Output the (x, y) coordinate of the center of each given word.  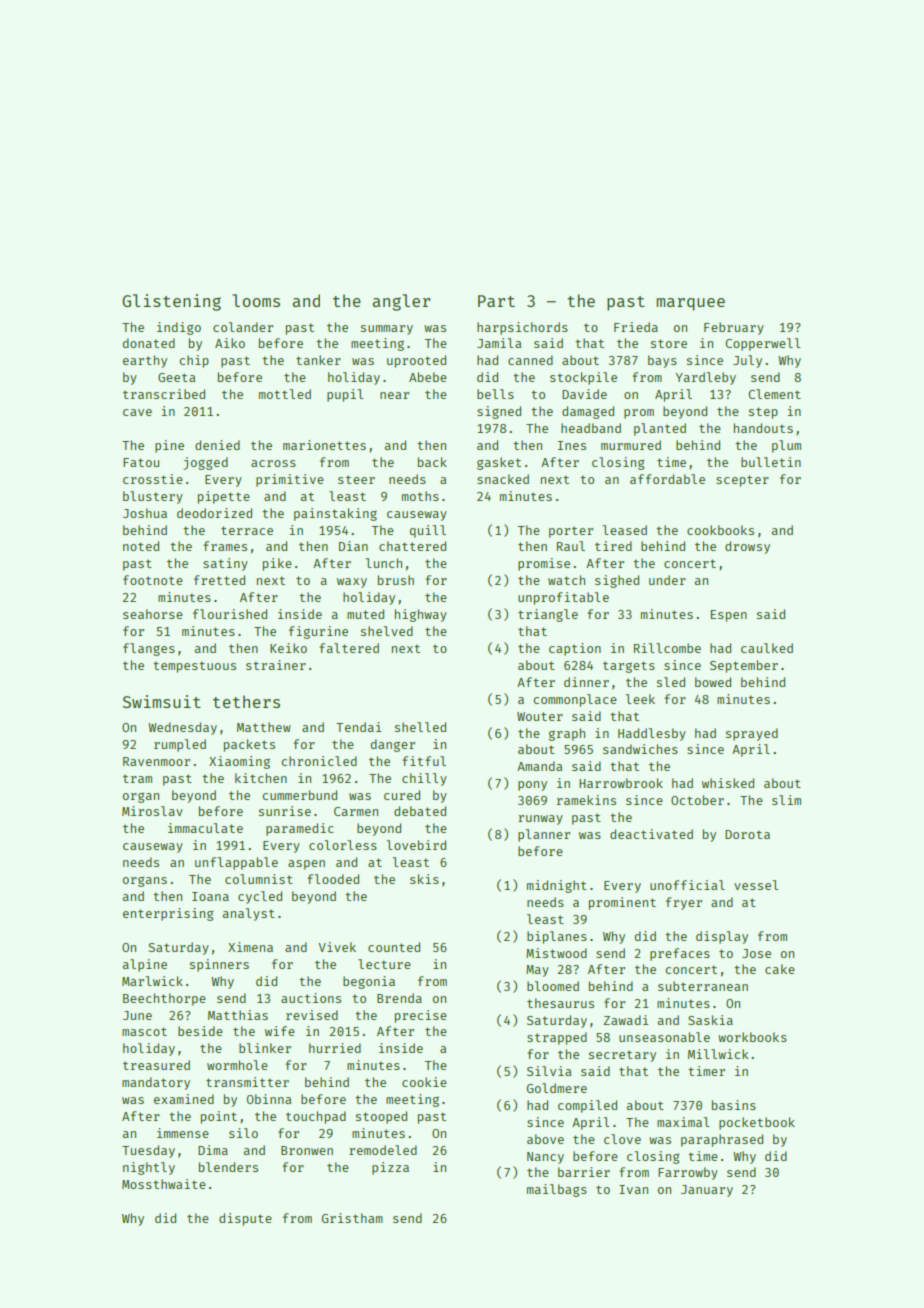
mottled (285, 394)
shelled (420, 727)
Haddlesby (652, 734)
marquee (690, 304)
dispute (245, 1219)
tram (137, 778)
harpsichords (522, 328)
